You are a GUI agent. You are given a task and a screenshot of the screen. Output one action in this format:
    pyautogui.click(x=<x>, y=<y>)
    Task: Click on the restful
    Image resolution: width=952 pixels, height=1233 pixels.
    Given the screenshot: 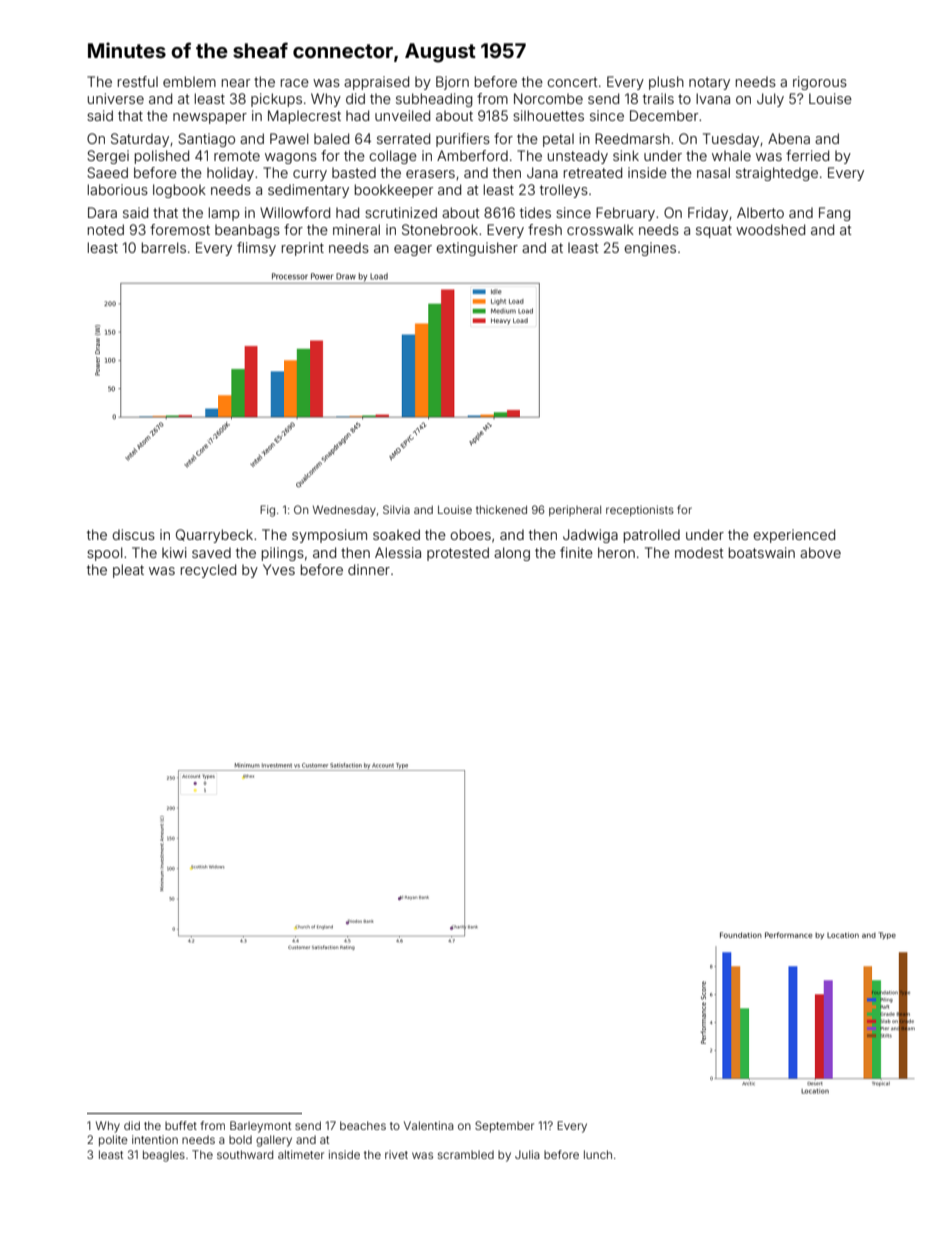 What is the action you would take?
    pyautogui.click(x=138, y=81)
